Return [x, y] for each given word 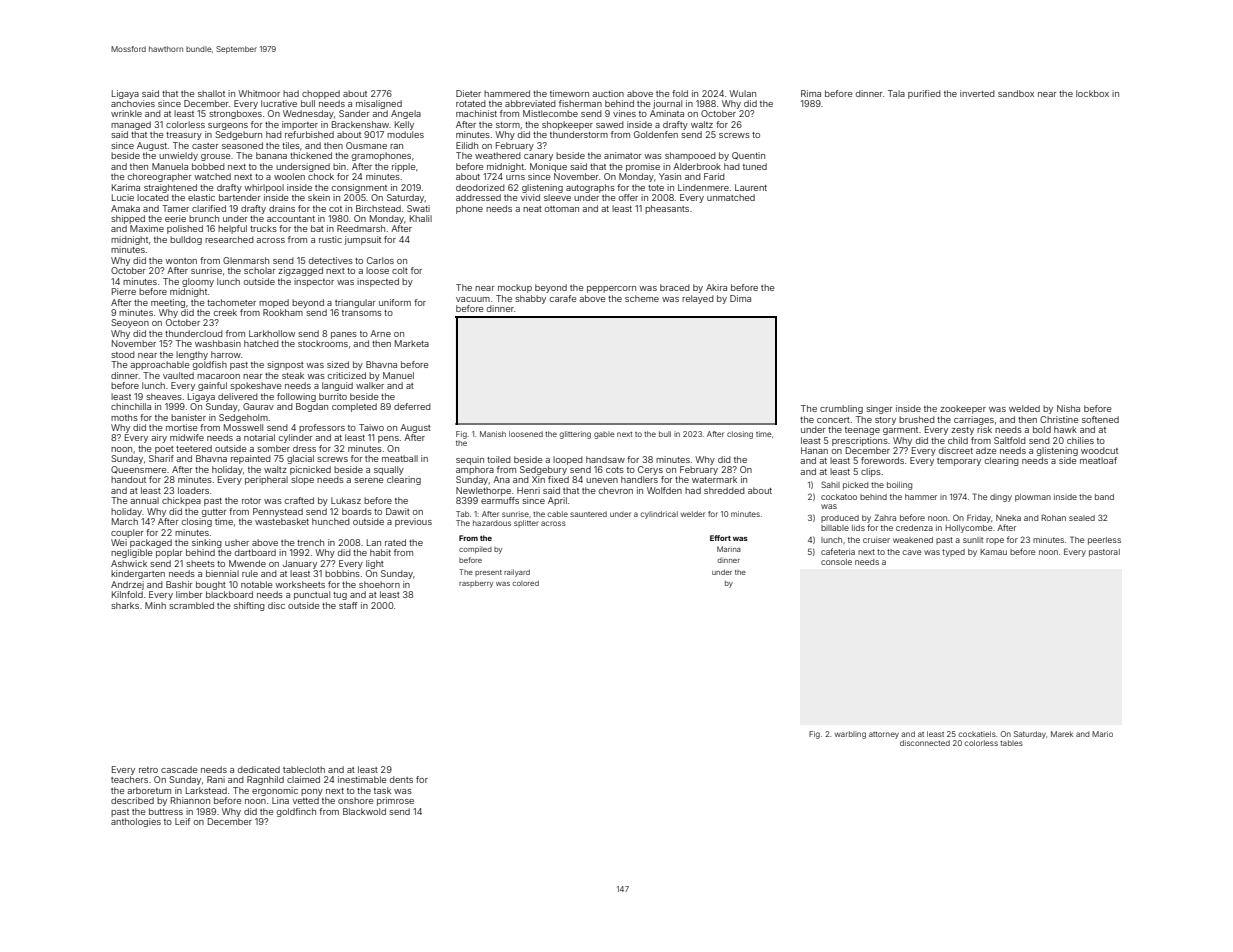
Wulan [742, 93]
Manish [493, 434]
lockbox [1092, 93]
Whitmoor [259, 93]
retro [148, 770]
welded [1024, 408]
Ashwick [129, 563]
